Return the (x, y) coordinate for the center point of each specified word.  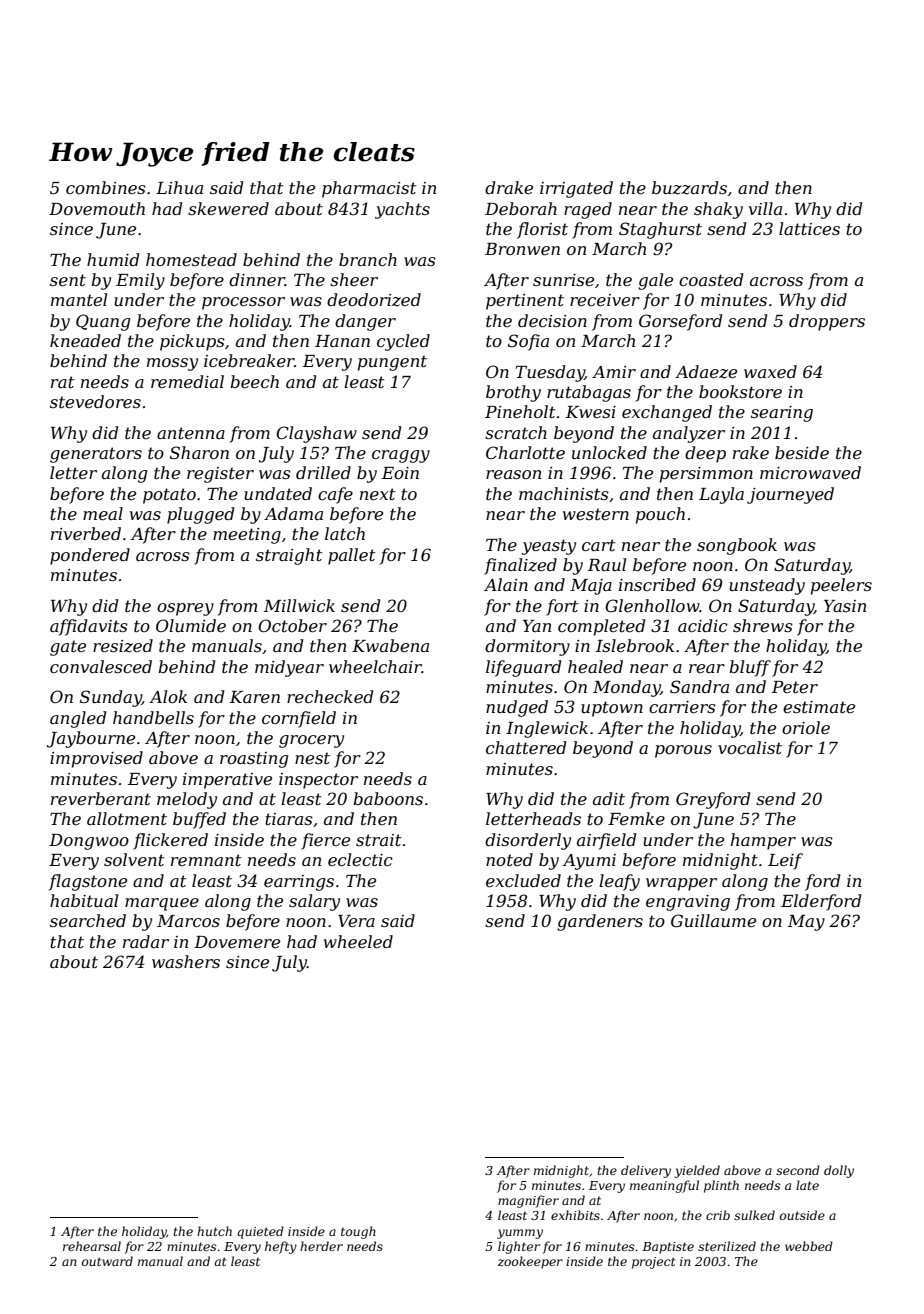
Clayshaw (316, 434)
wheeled (358, 941)
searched (88, 920)
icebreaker (249, 360)
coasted (711, 279)
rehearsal (92, 1246)
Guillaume (713, 920)
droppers (827, 322)
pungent (392, 363)
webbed (809, 1246)
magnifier (528, 1201)
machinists (564, 493)
